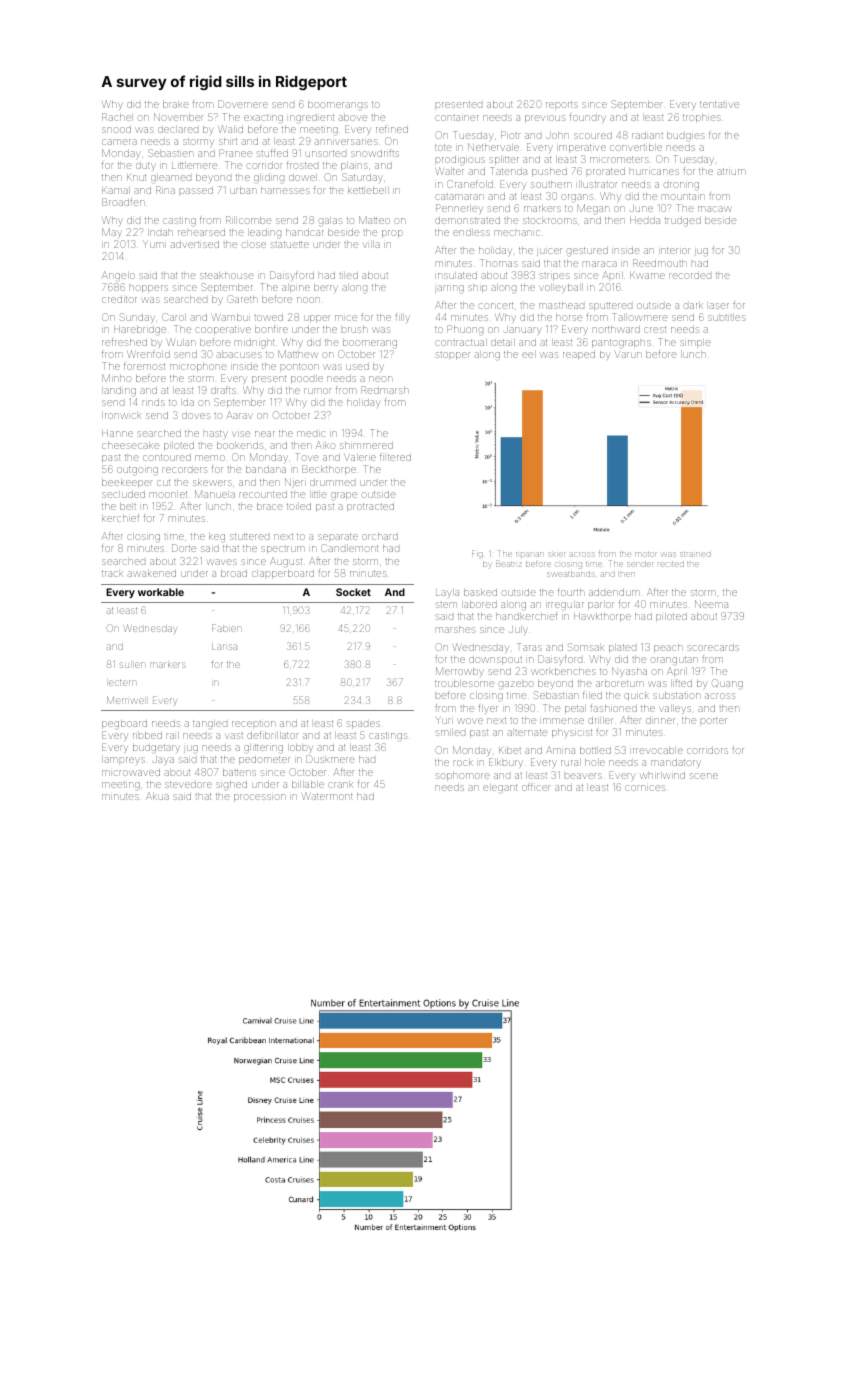 This screenshot has width=849, height=1400. Describe the element at coordinates (348, 276) in the screenshot. I see `tiled` at that location.
